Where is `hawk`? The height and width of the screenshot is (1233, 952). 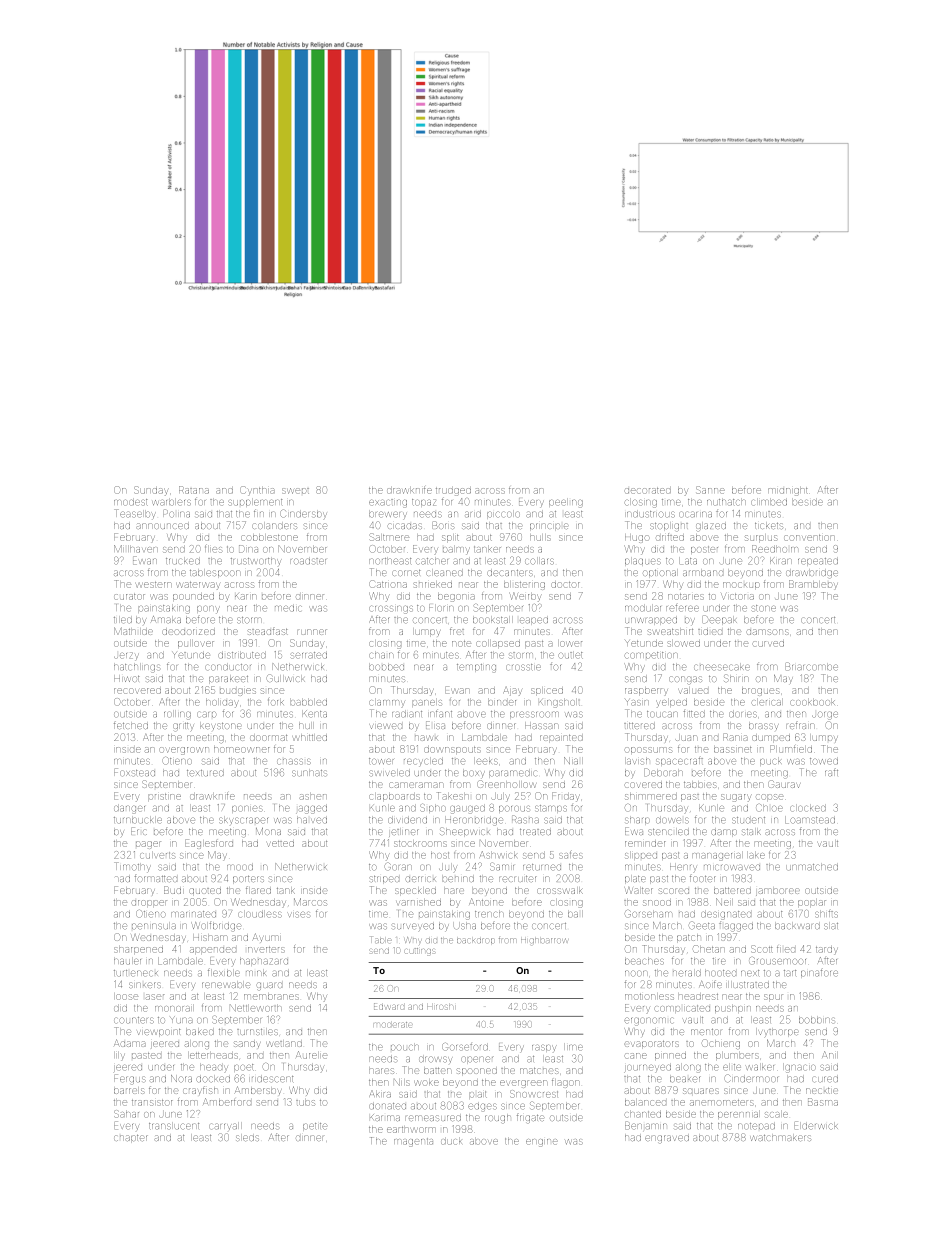
hawk is located at coordinates (426, 738).
